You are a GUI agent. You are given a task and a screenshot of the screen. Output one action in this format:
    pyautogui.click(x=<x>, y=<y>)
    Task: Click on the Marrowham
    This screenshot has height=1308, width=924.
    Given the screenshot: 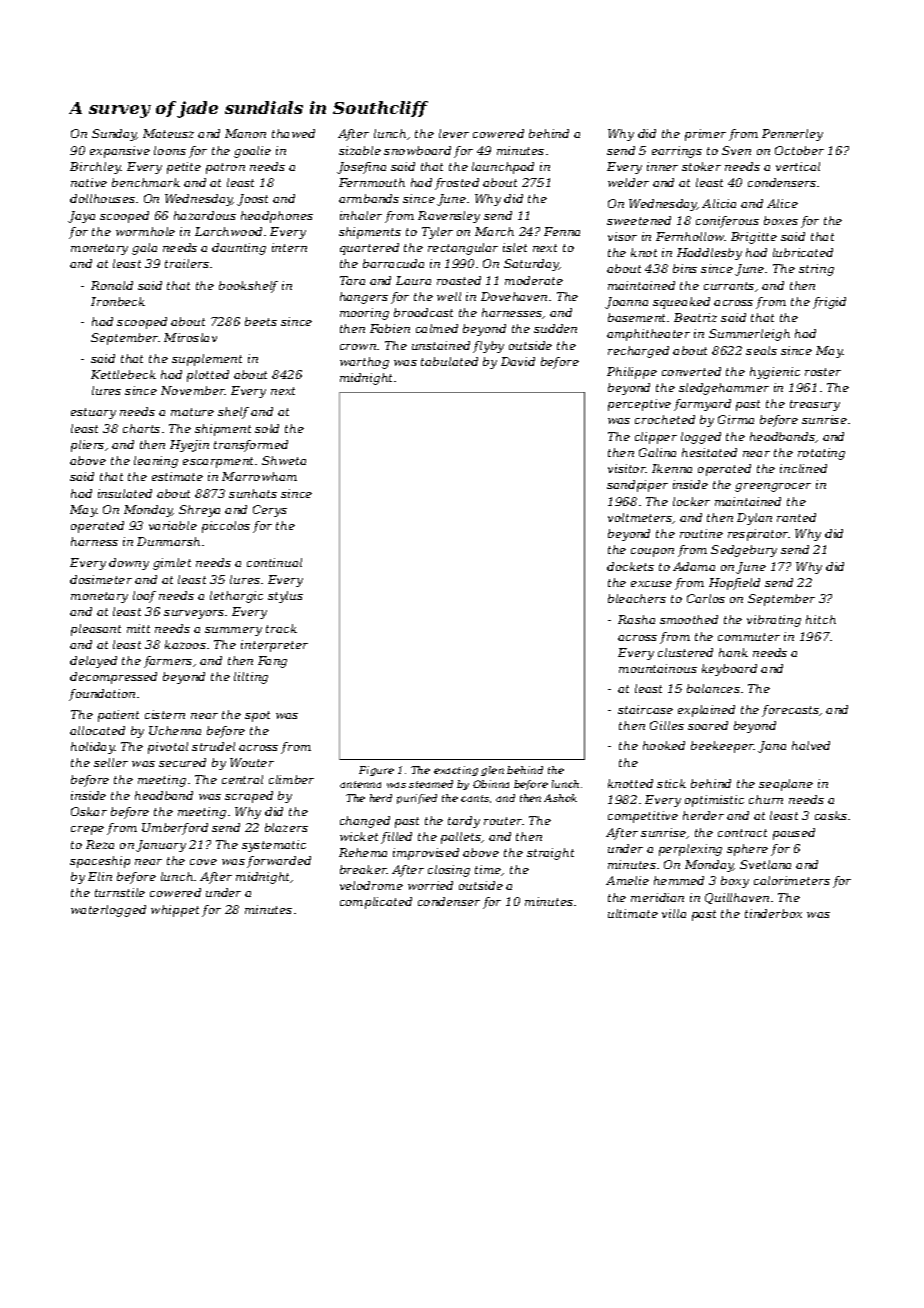 What is the action you would take?
    pyautogui.click(x=259, y=476)
